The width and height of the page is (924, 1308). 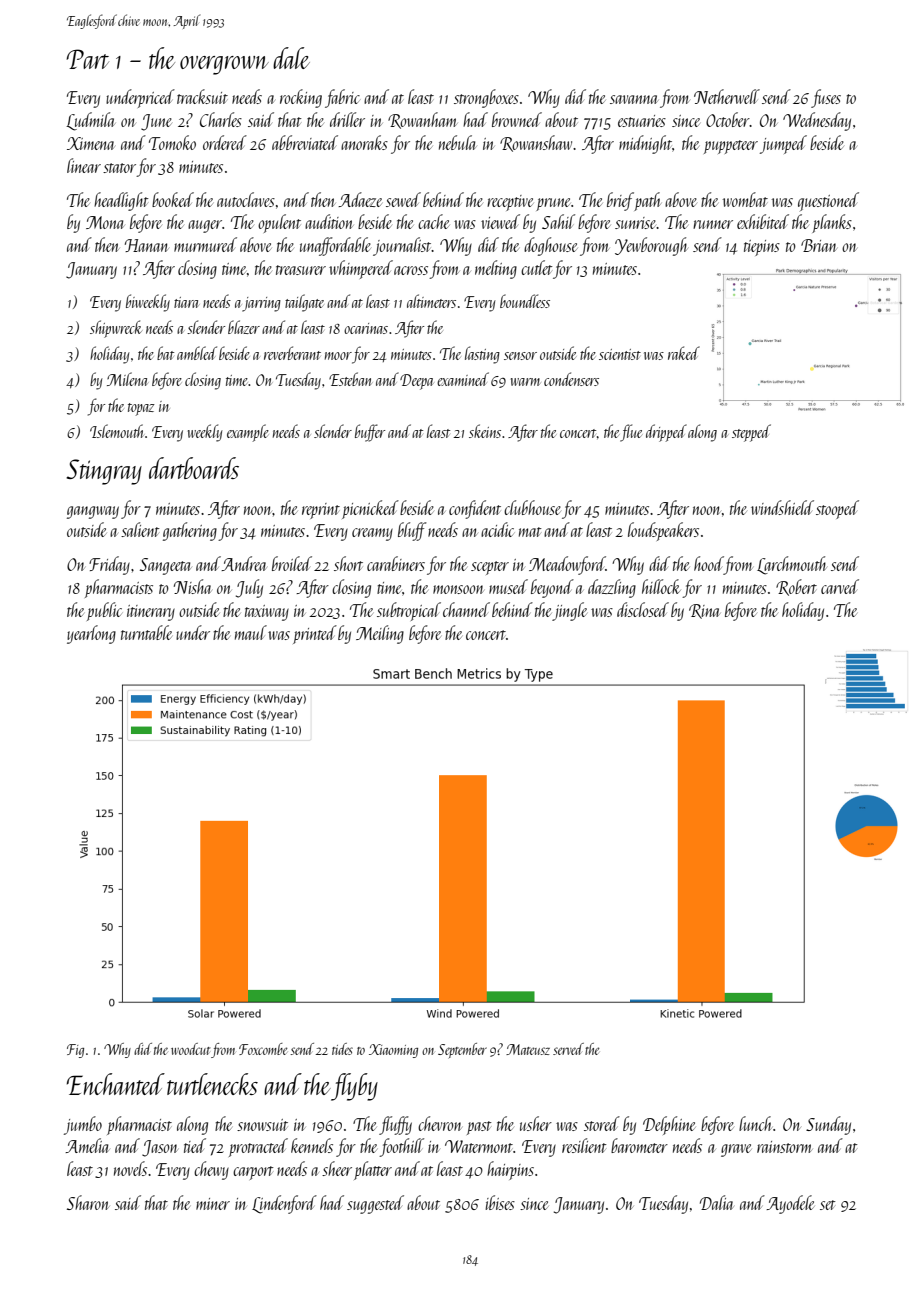 What do you see at coordinates (146, 632) in the page?
I see `turntable` at bounding box center [146, 632].
